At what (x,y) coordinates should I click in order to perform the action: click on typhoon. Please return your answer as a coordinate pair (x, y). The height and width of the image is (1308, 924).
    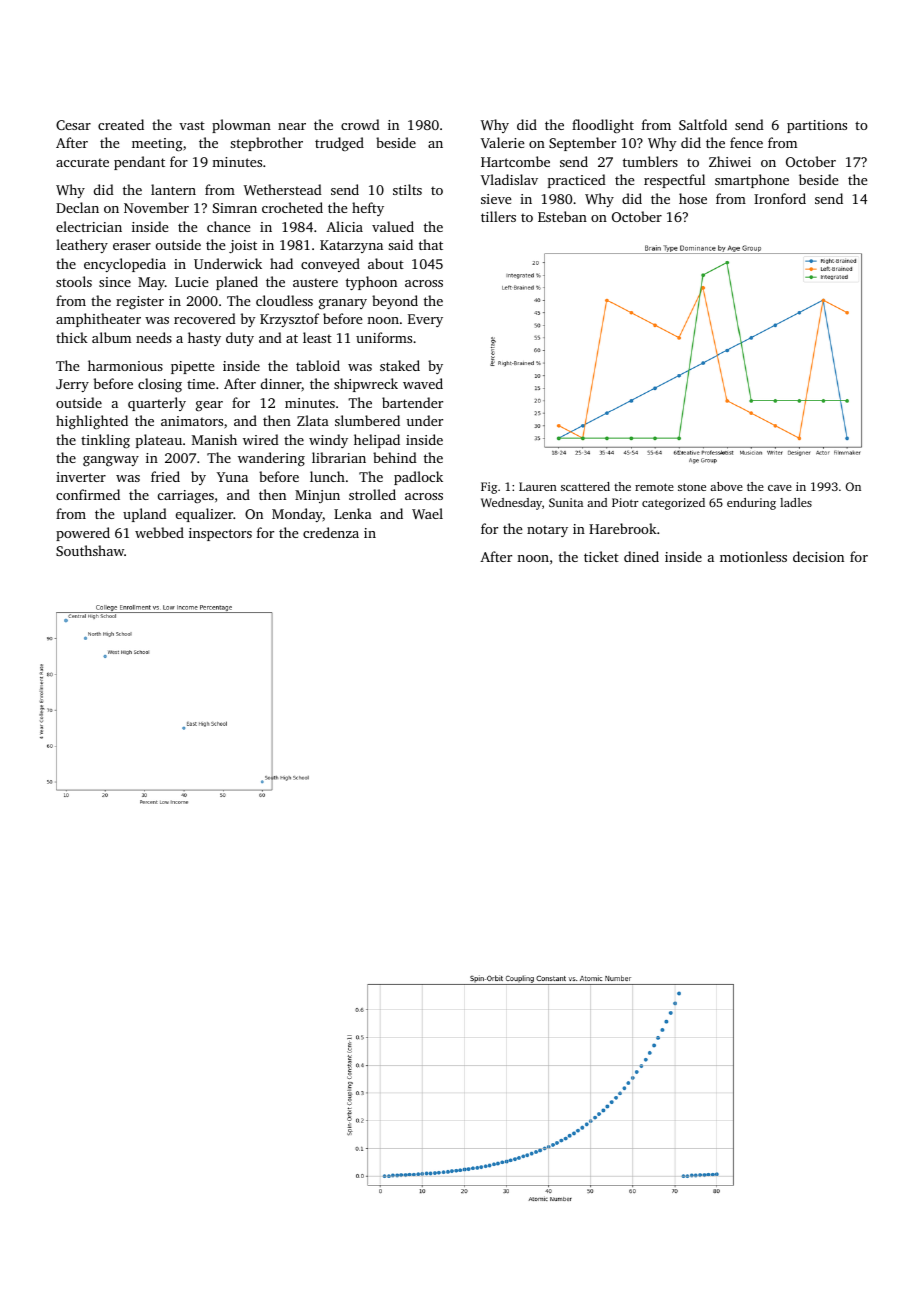
    Looking at the image, I should click on (371, 283).
